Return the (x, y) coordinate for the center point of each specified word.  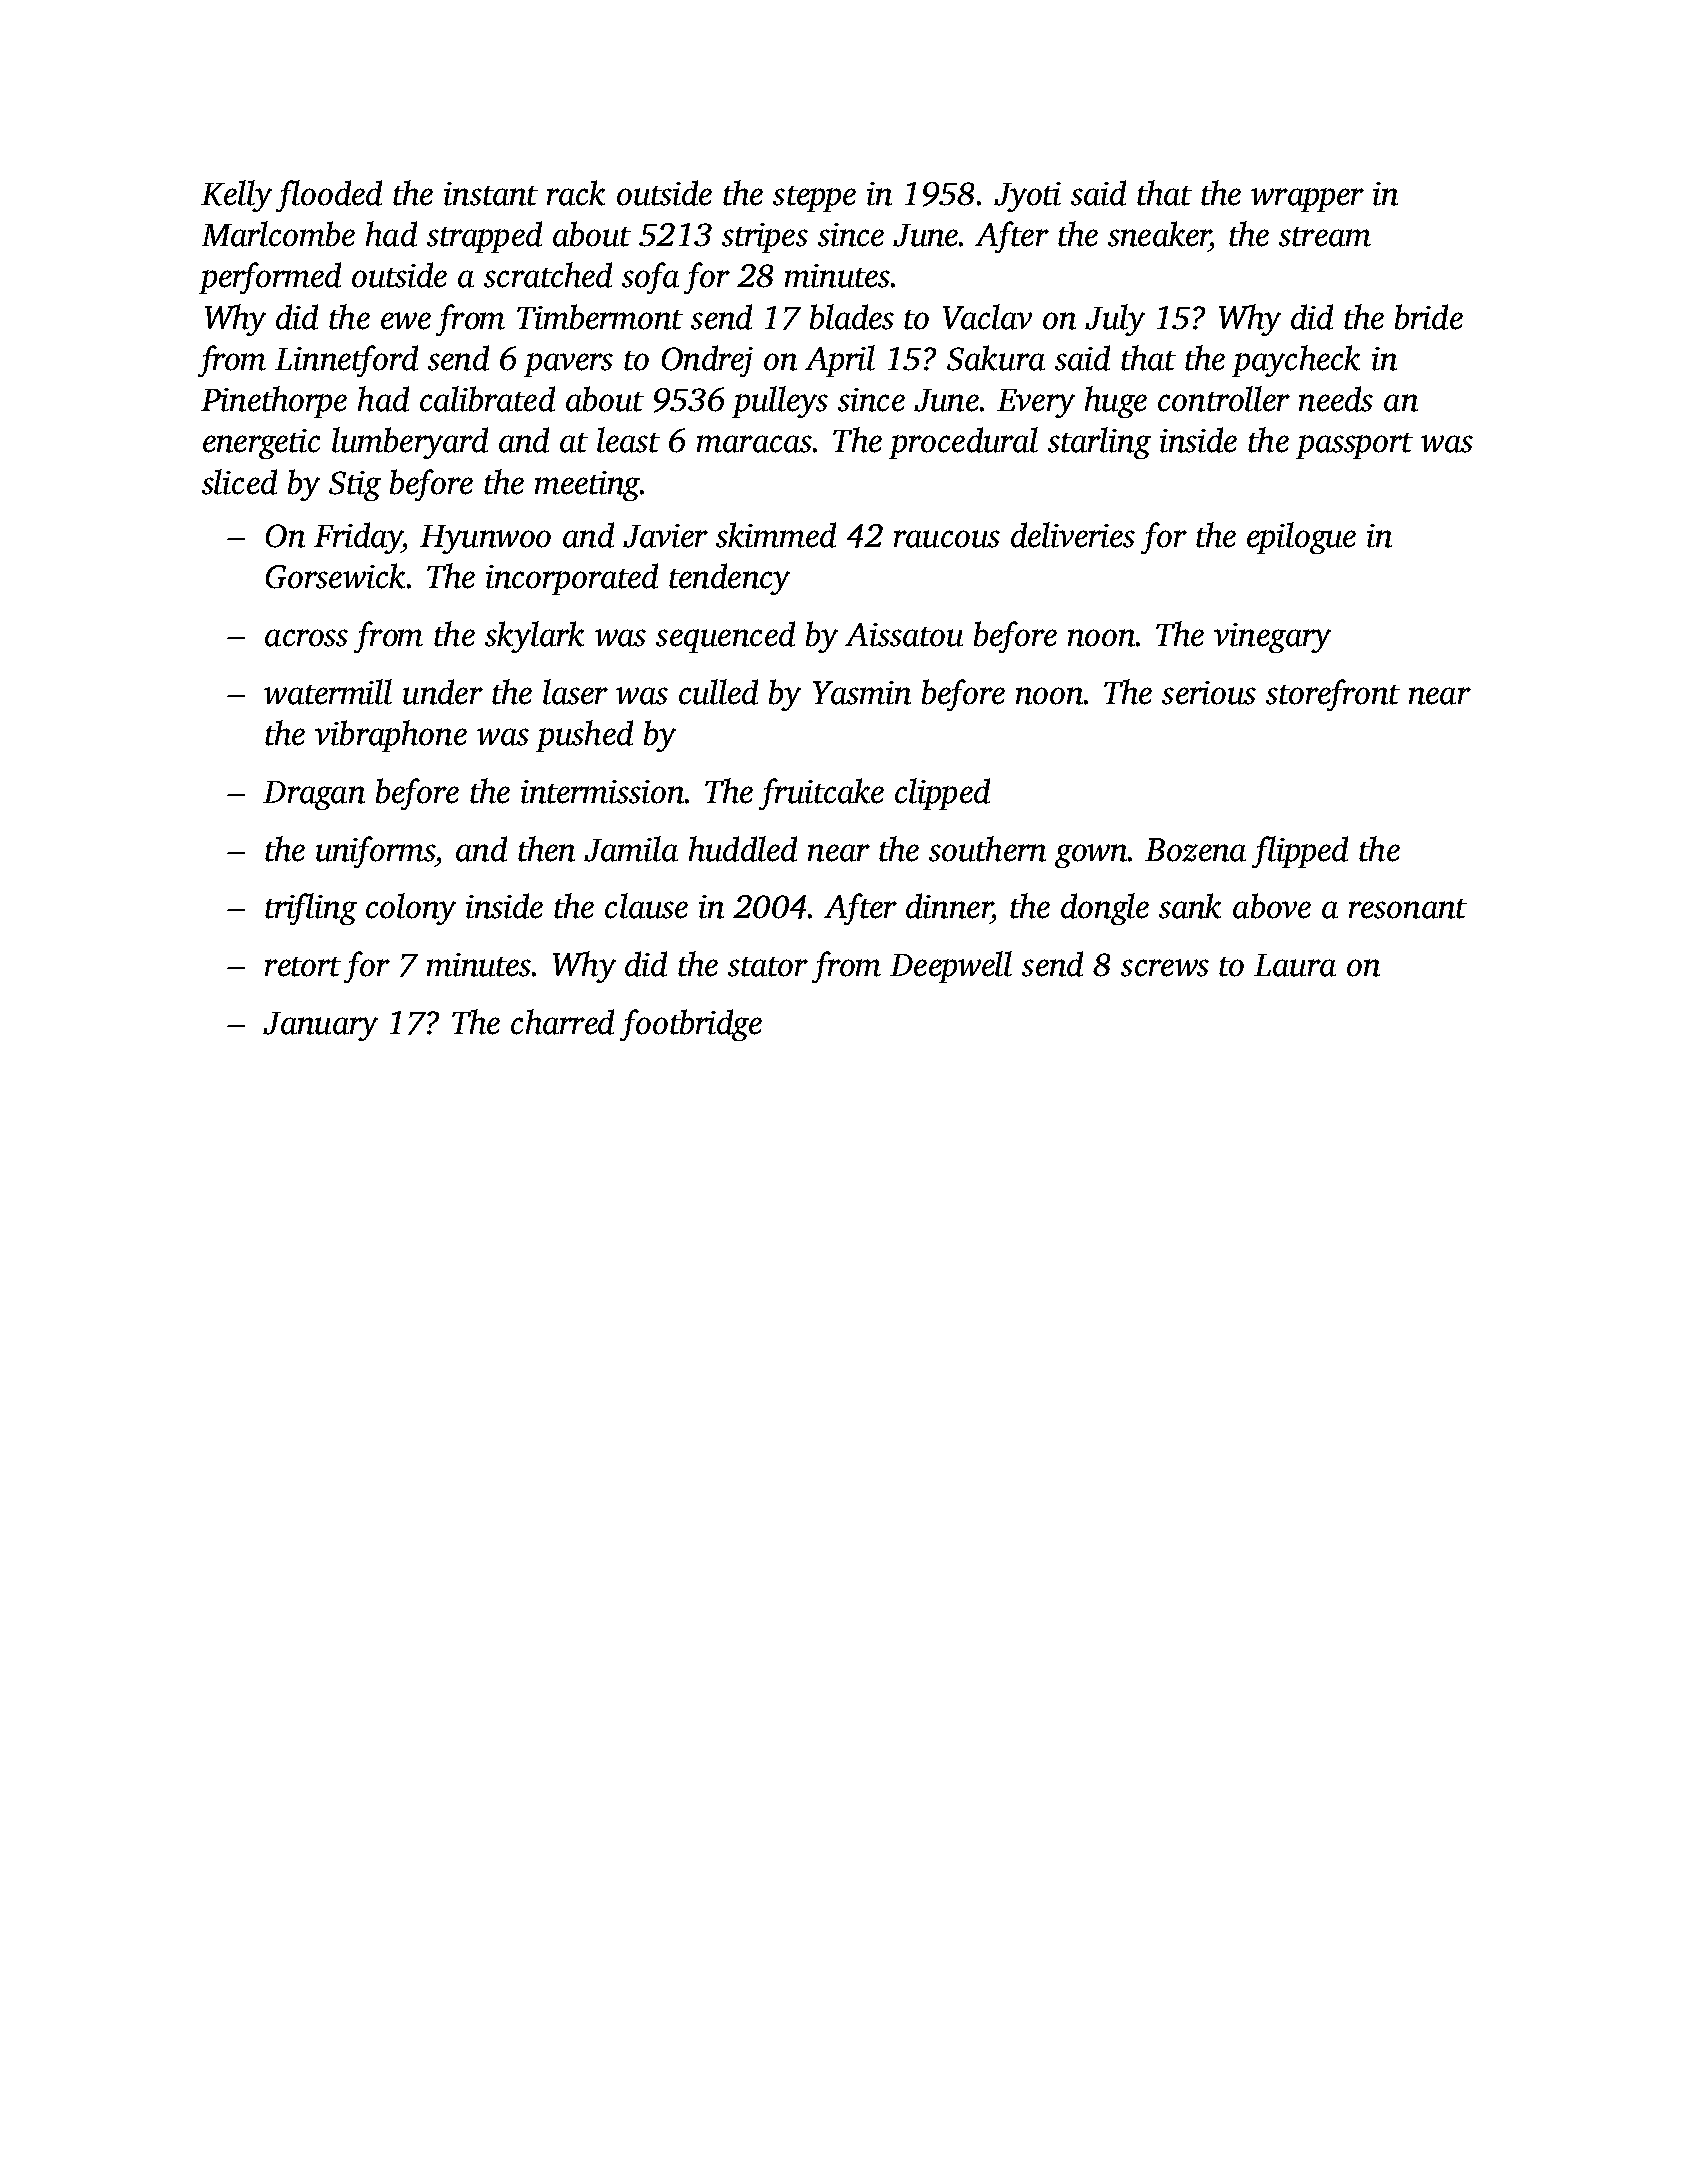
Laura (1295, 965)
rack (576, 193)
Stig (355, 486)
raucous (947, 539)
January (320, 1026)
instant (491, 194)
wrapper (1307, 200)
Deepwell (951, 967)
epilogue (1301, 538)
